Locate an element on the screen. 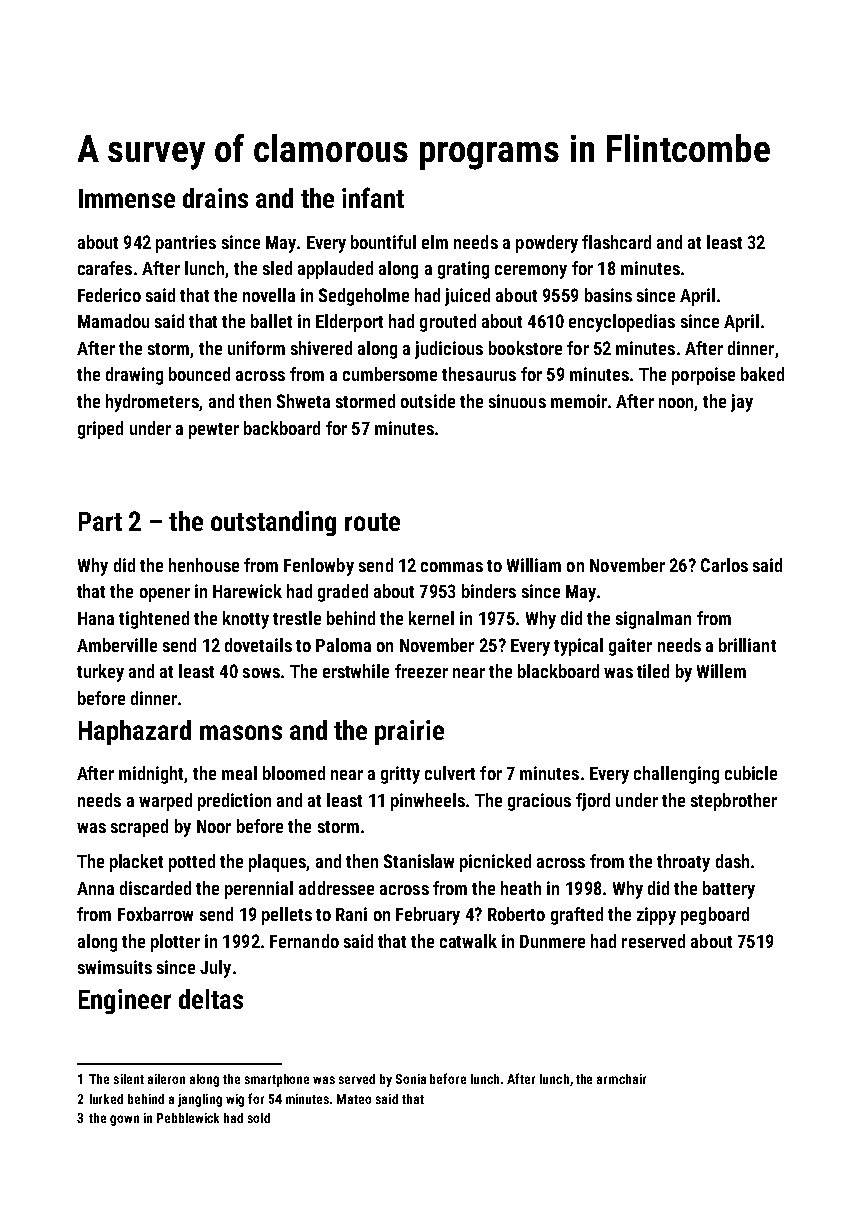  dash is located at coordinates (732, 861).
